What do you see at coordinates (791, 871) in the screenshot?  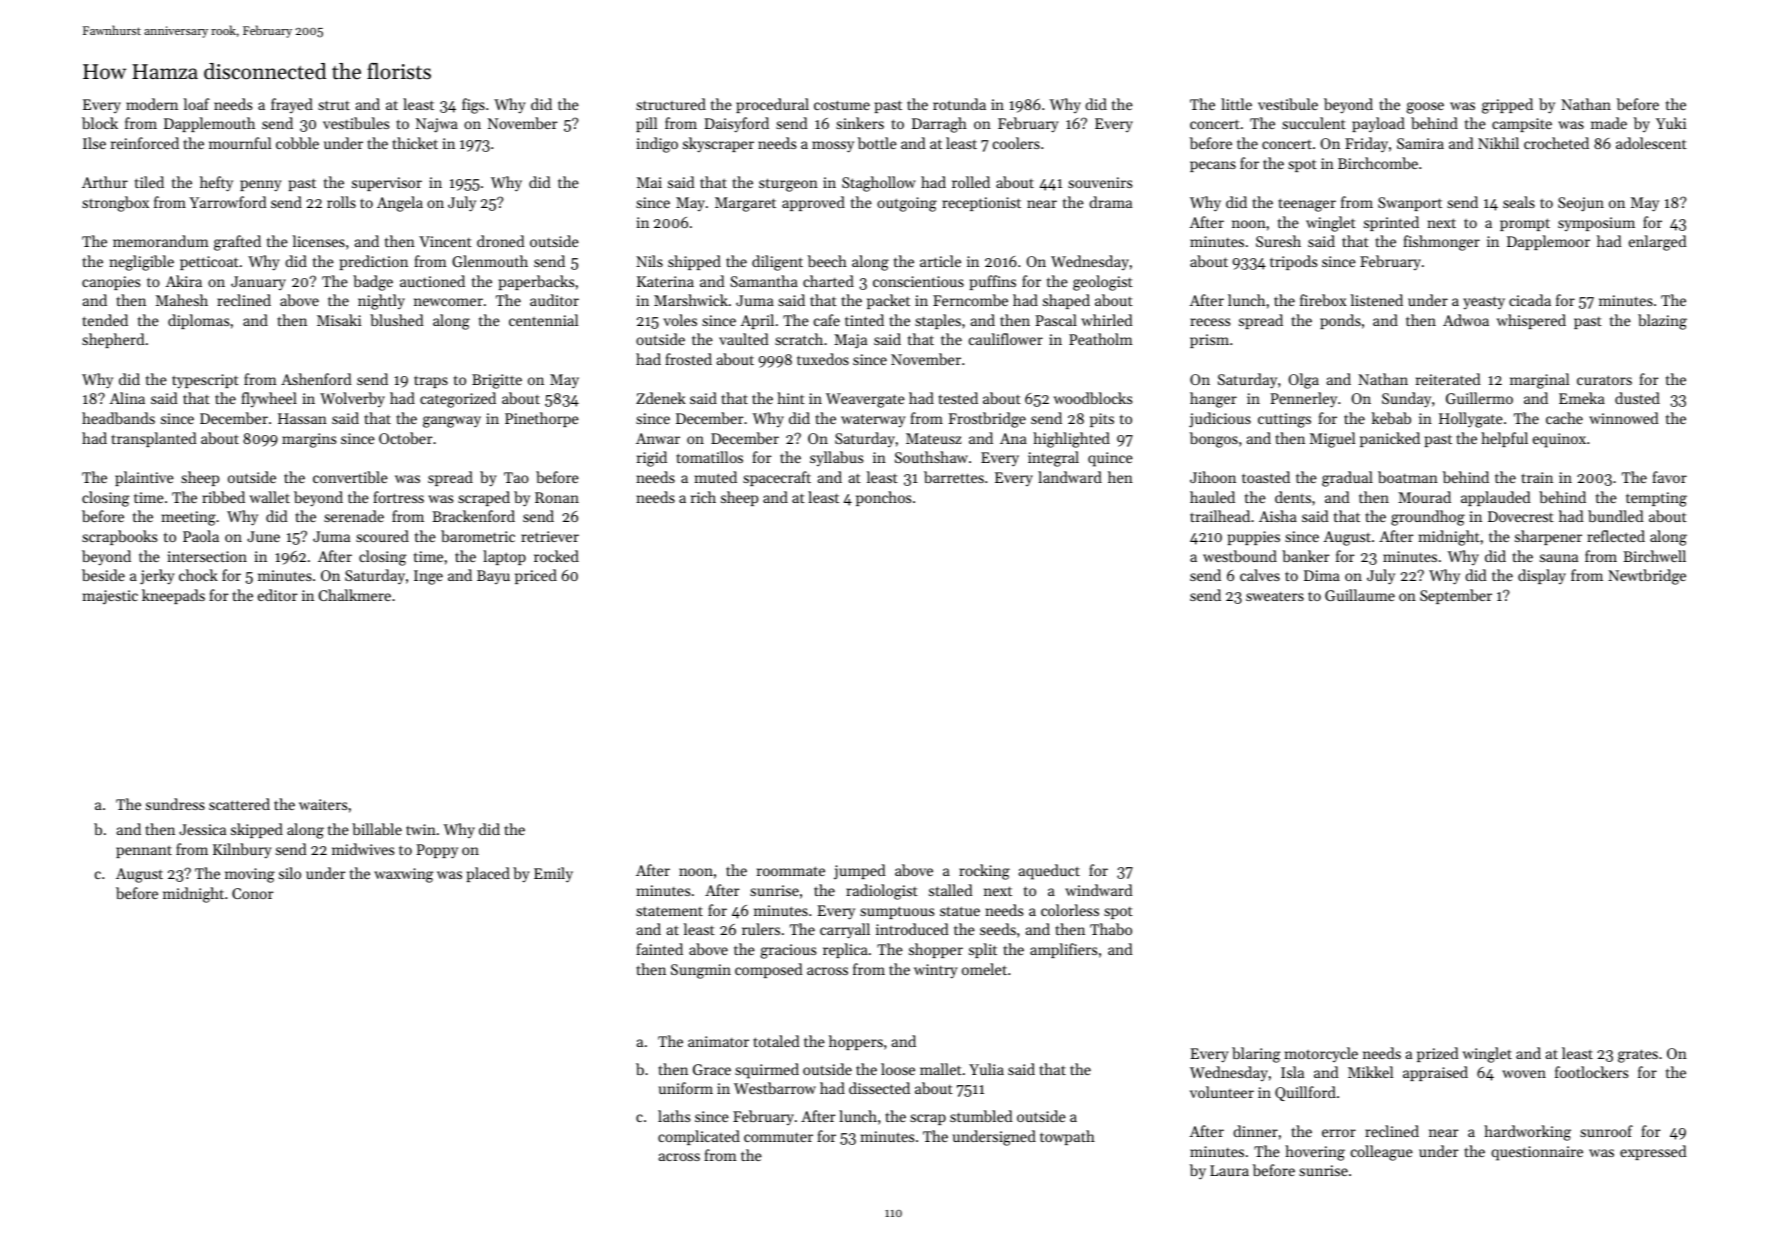 I see `roommate` at bounding box center [791, 871].
